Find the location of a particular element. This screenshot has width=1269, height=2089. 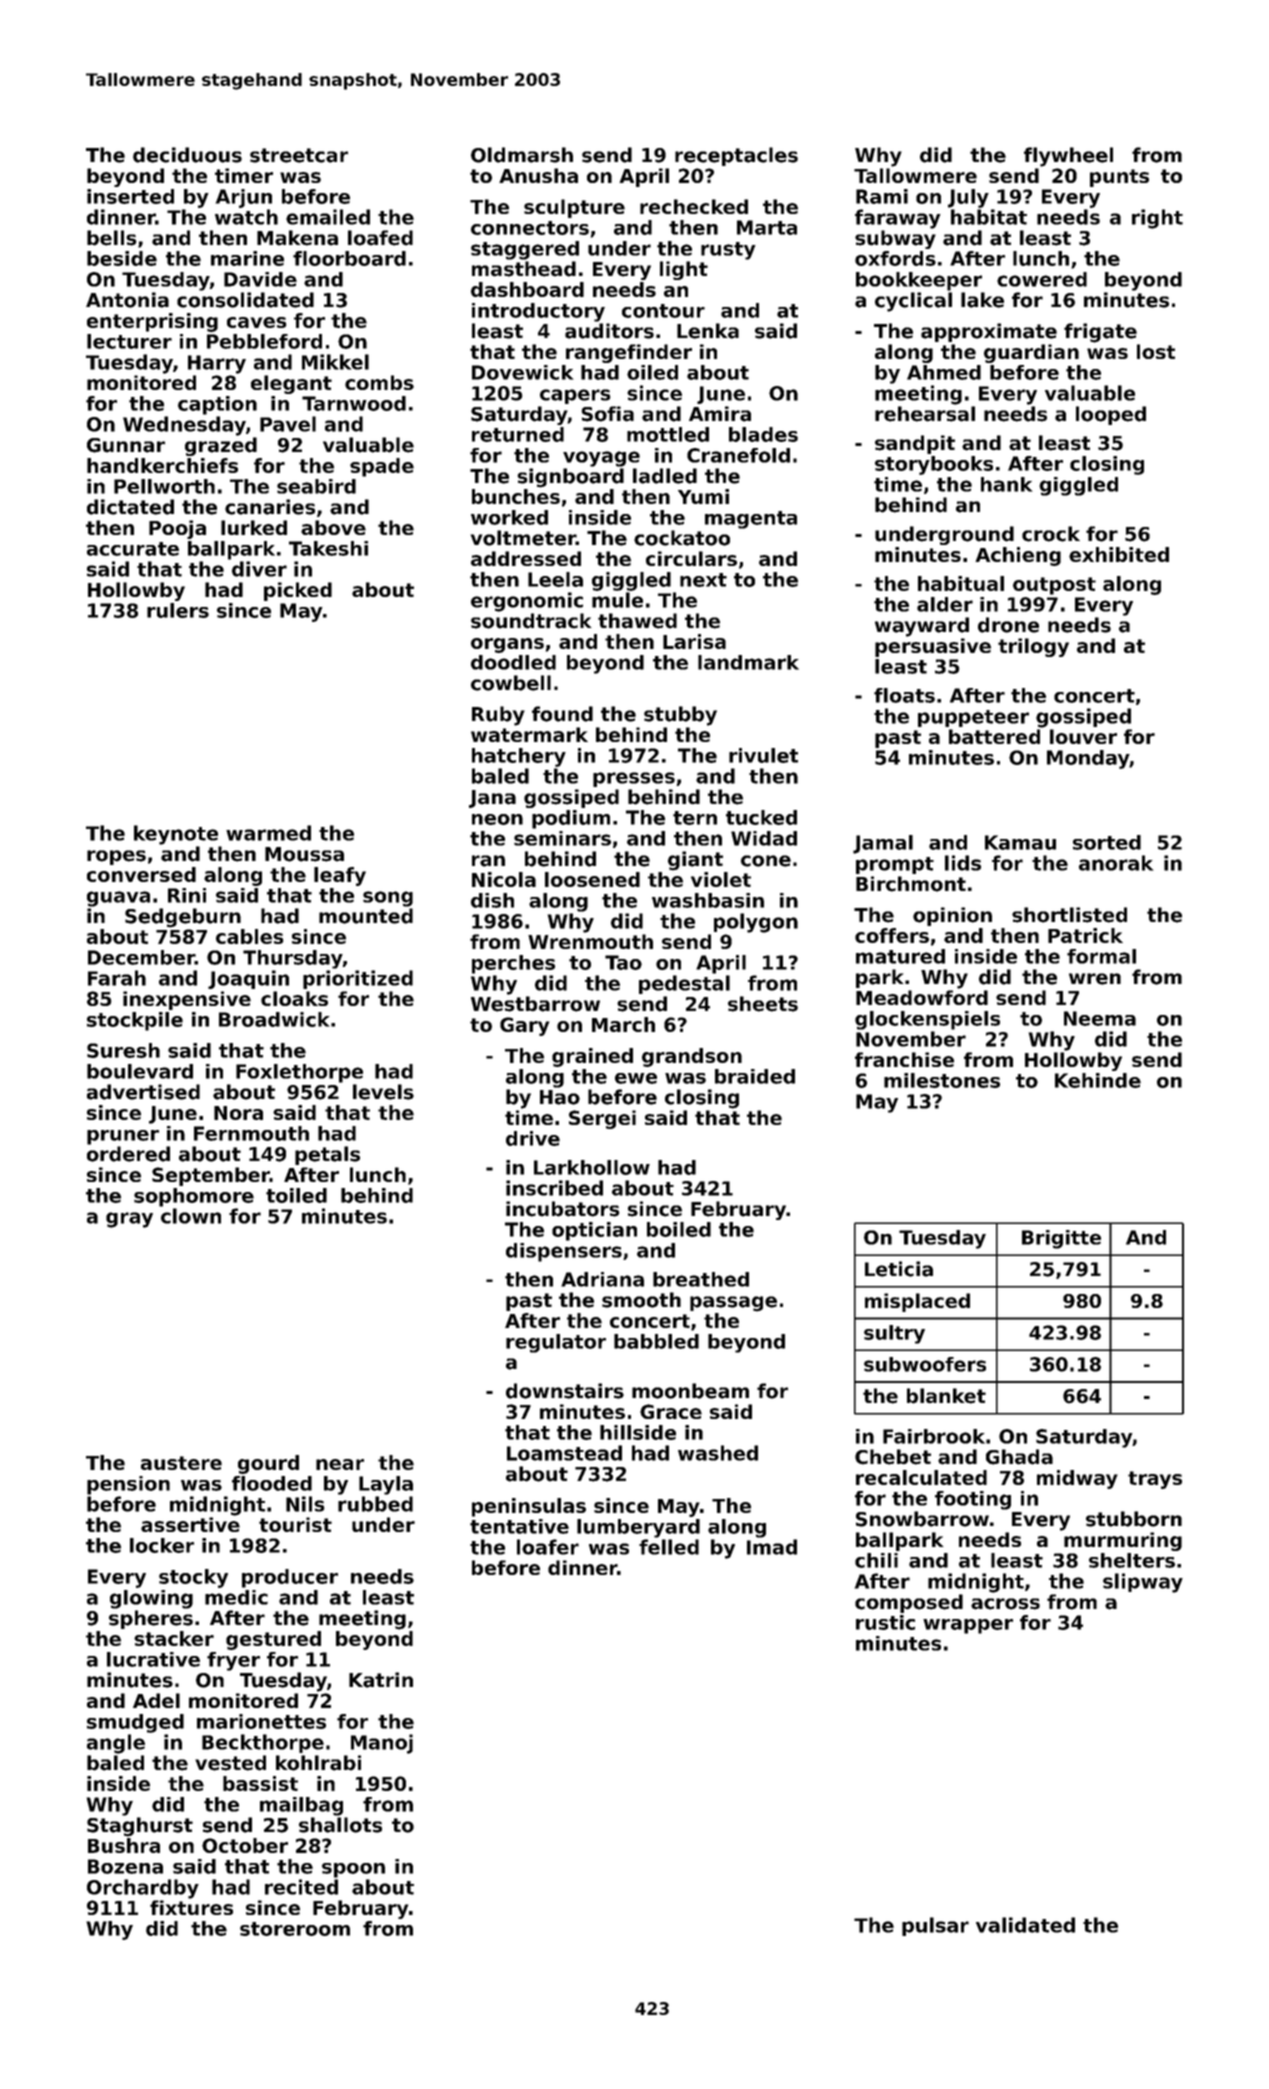

signboard is located at coordinates (570, 478).
